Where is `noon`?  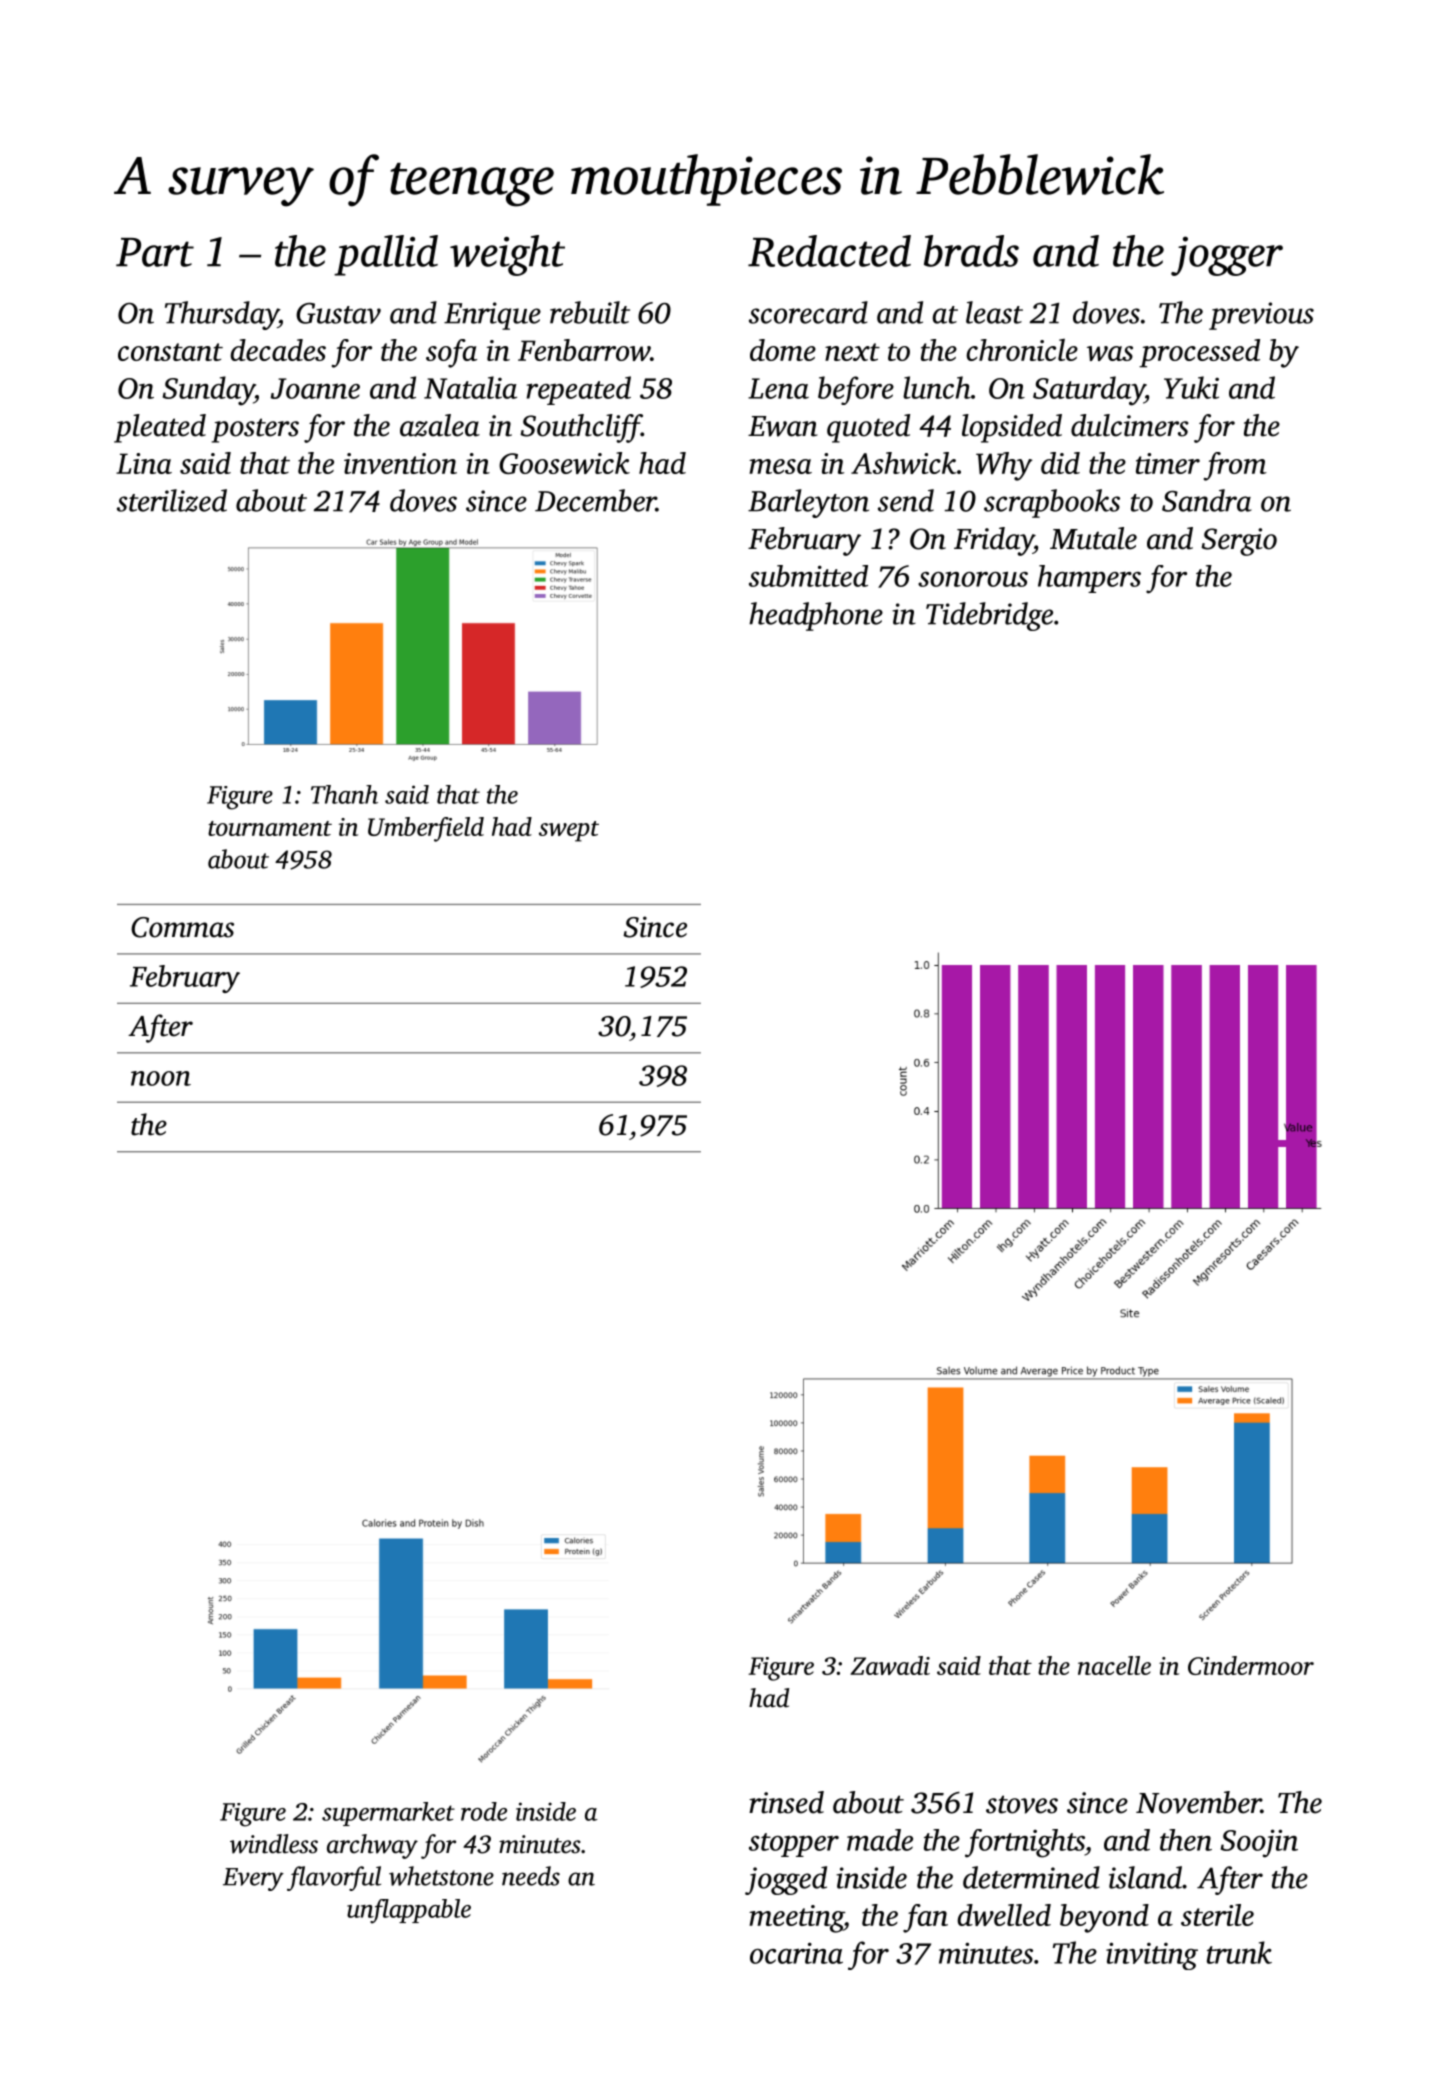
noon is located at coordinates (161, 1078).
